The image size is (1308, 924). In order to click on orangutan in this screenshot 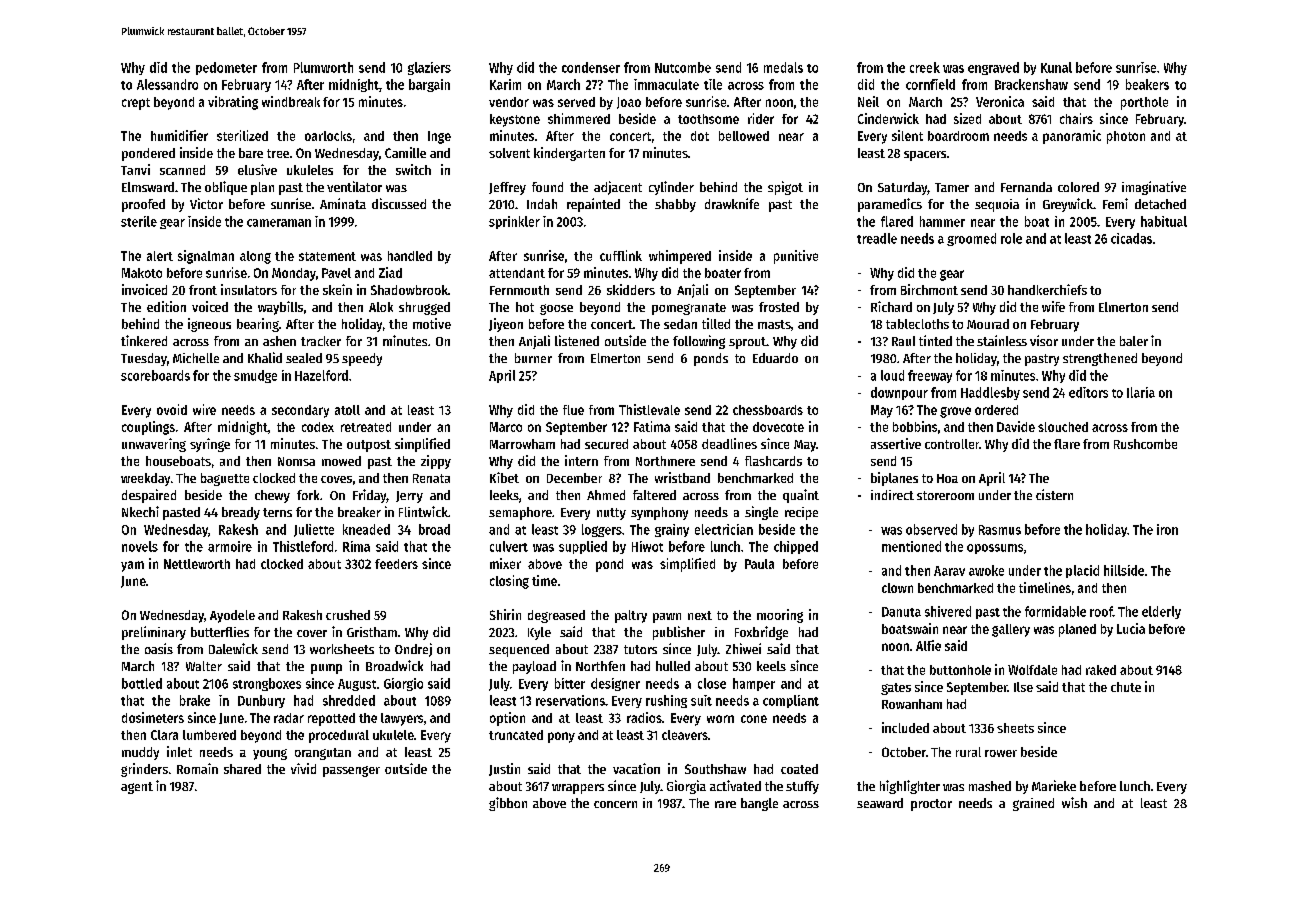, I will do `click(323, 754)`.
